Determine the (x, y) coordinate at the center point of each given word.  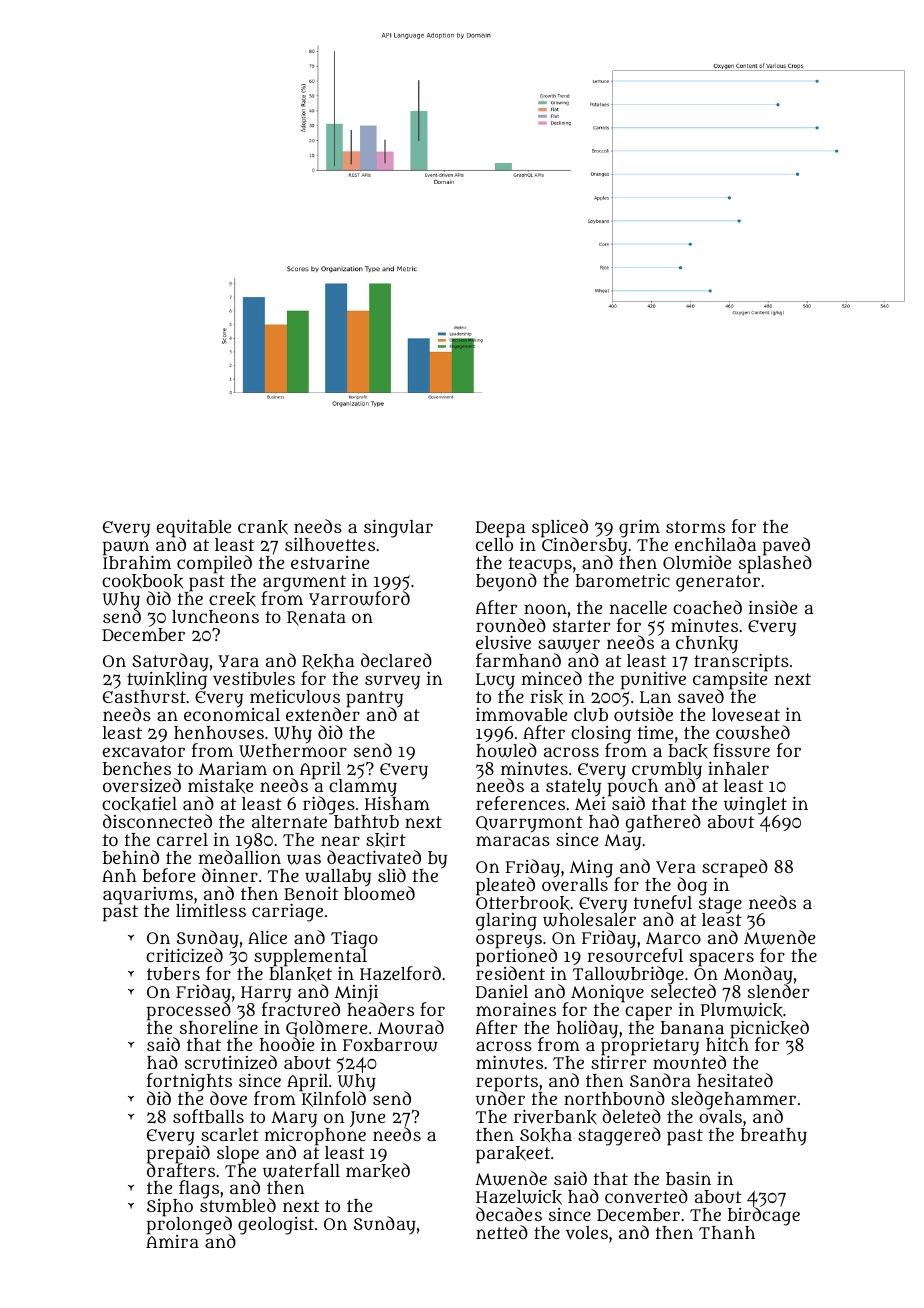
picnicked (769, 1029)
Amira (172, 1241)
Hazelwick (519, 1197)
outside (643, 714)
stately (575, 788)
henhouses (219, 732)
